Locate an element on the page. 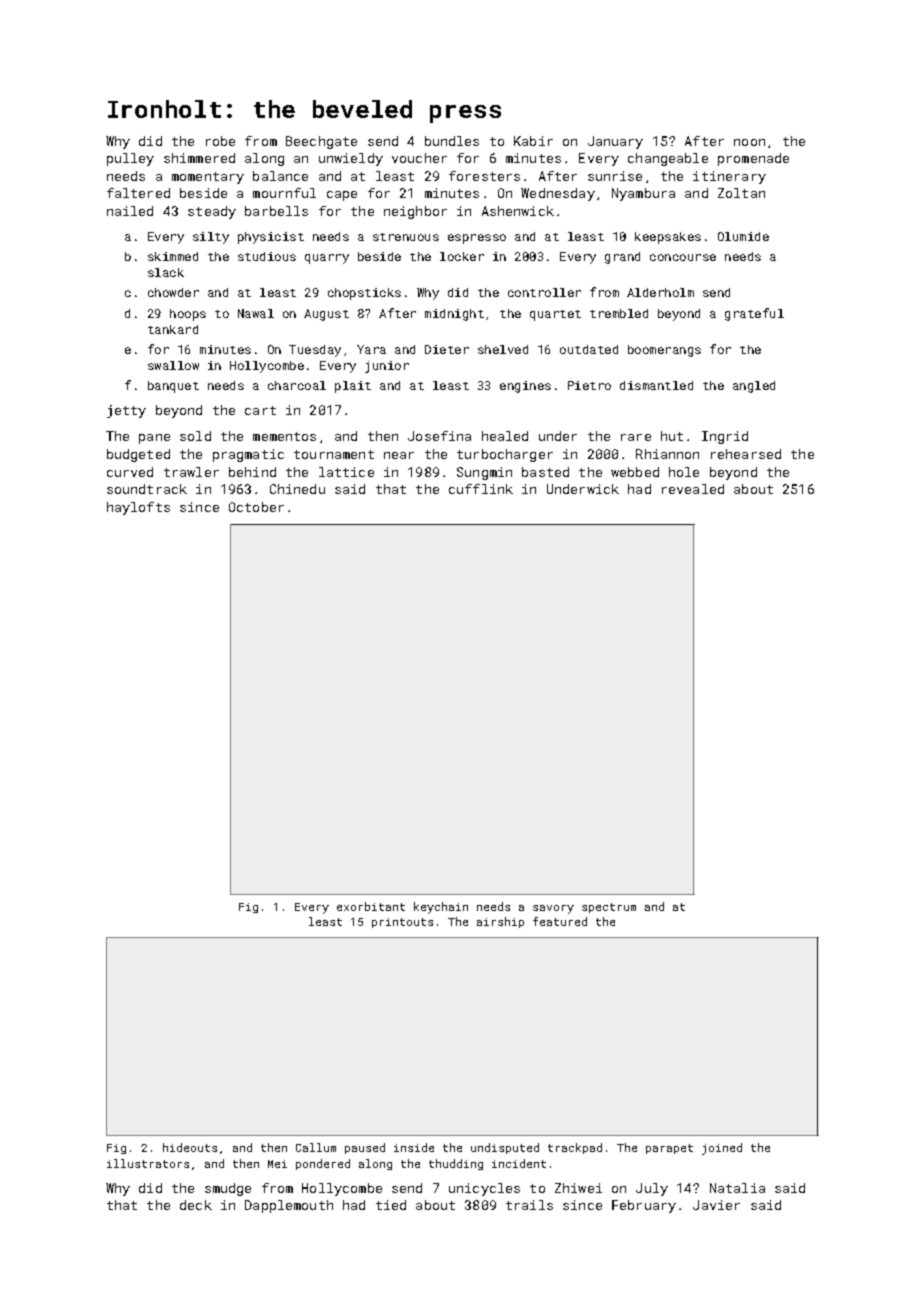  plait is located at coordinates (353, 387).
